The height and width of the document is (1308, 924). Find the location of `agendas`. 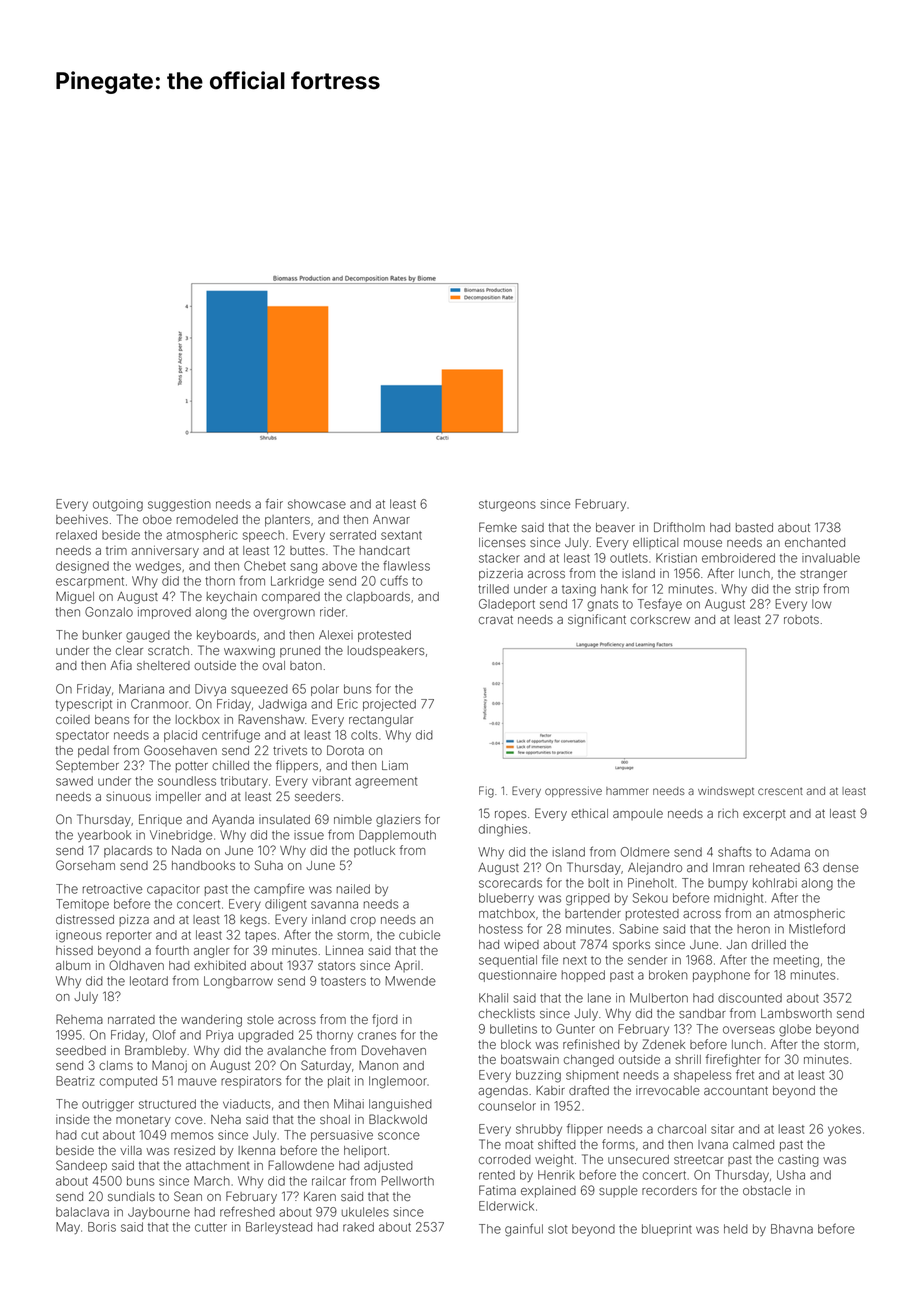

agendas is located at coordinates (503, 1092).
